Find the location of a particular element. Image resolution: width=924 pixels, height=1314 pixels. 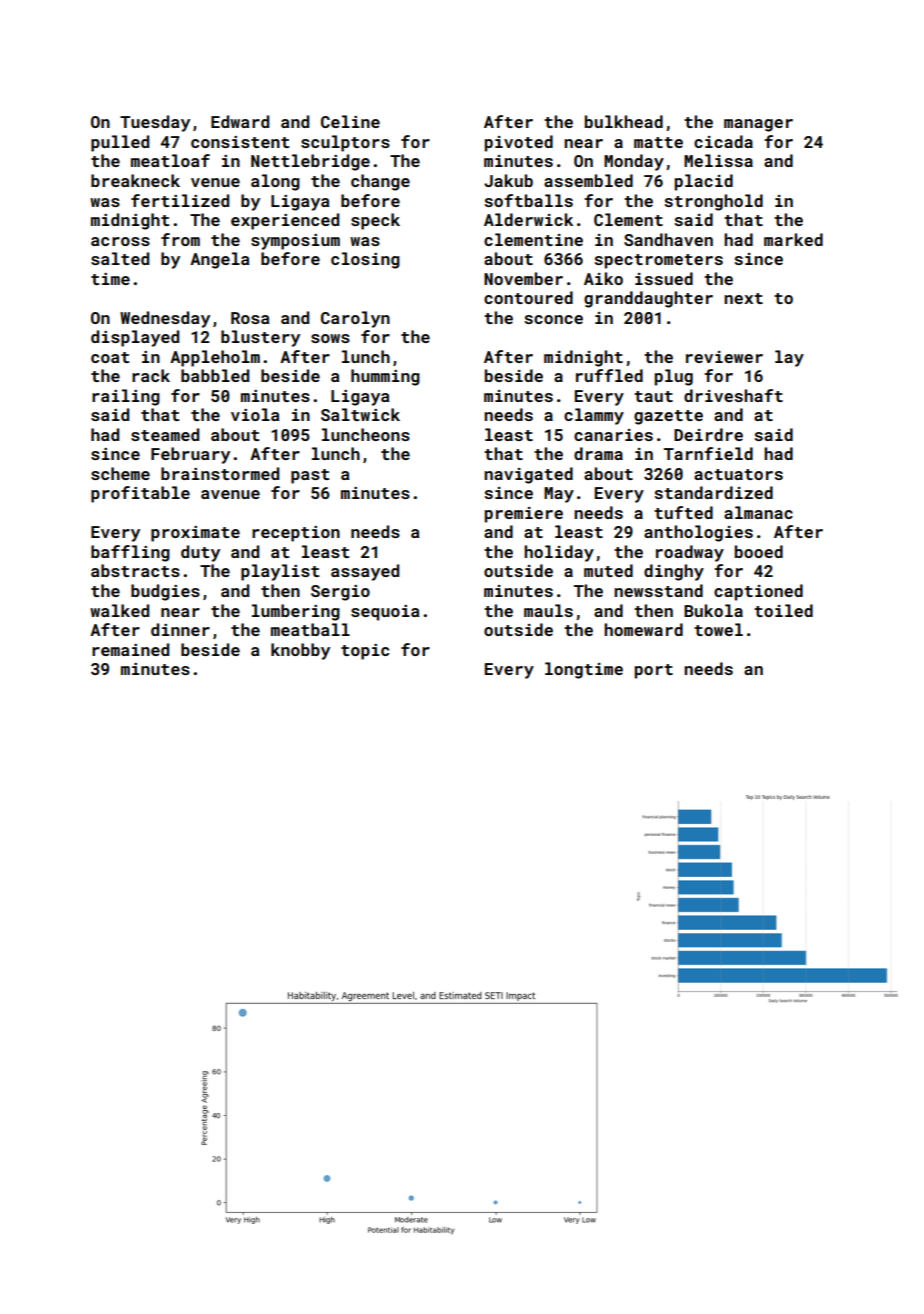

manager is located at coordinates (758, 125).
